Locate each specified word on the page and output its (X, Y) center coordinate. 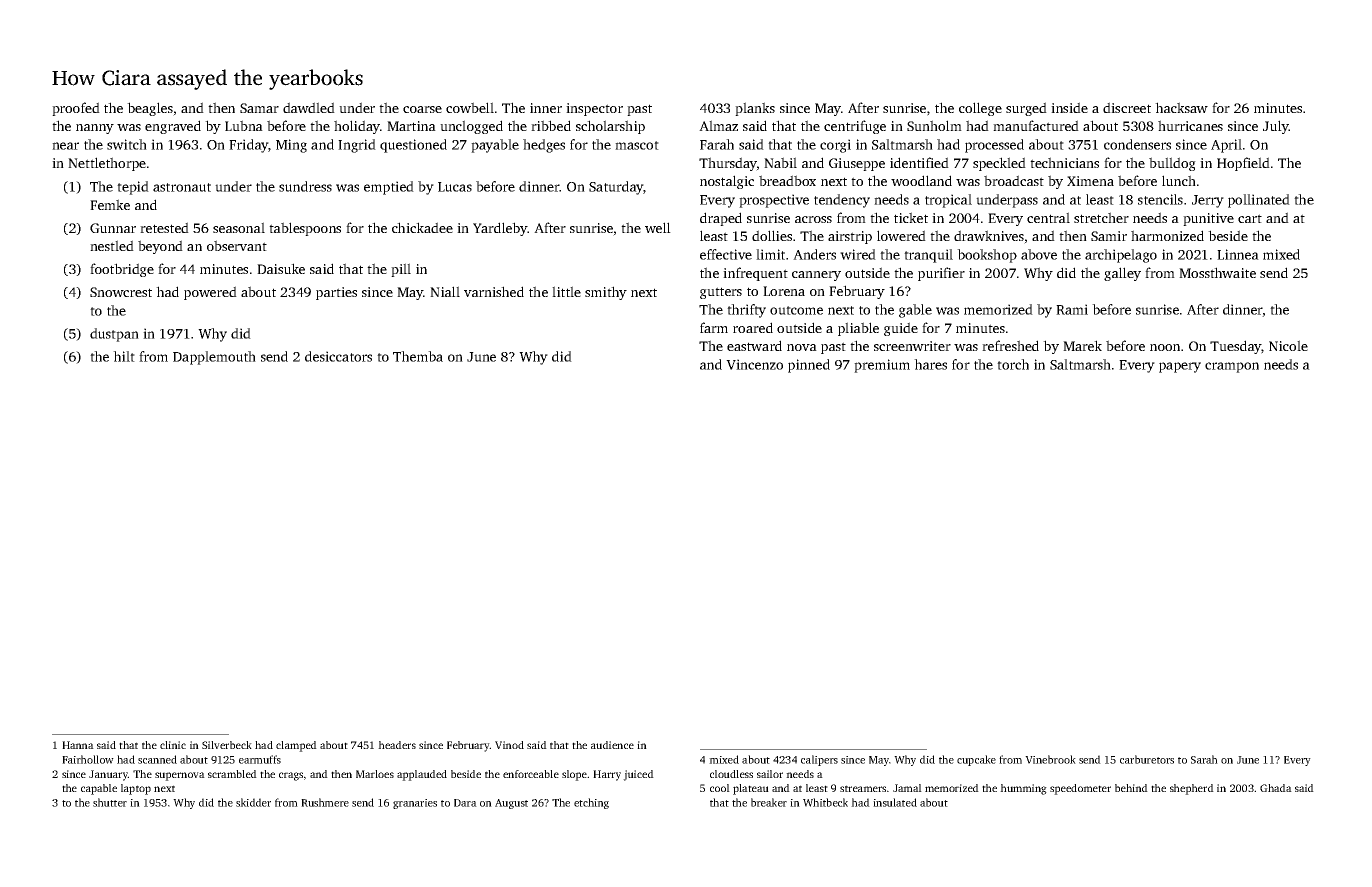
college (980, 109)
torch (1013, 364)
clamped (296, 746)
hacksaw (1181, 107)
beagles (150, 109)
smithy (606, 293)
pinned (809, 366)
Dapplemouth (214, 358)
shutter (110, 802)
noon (1165, 347)
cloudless (731, 774)
